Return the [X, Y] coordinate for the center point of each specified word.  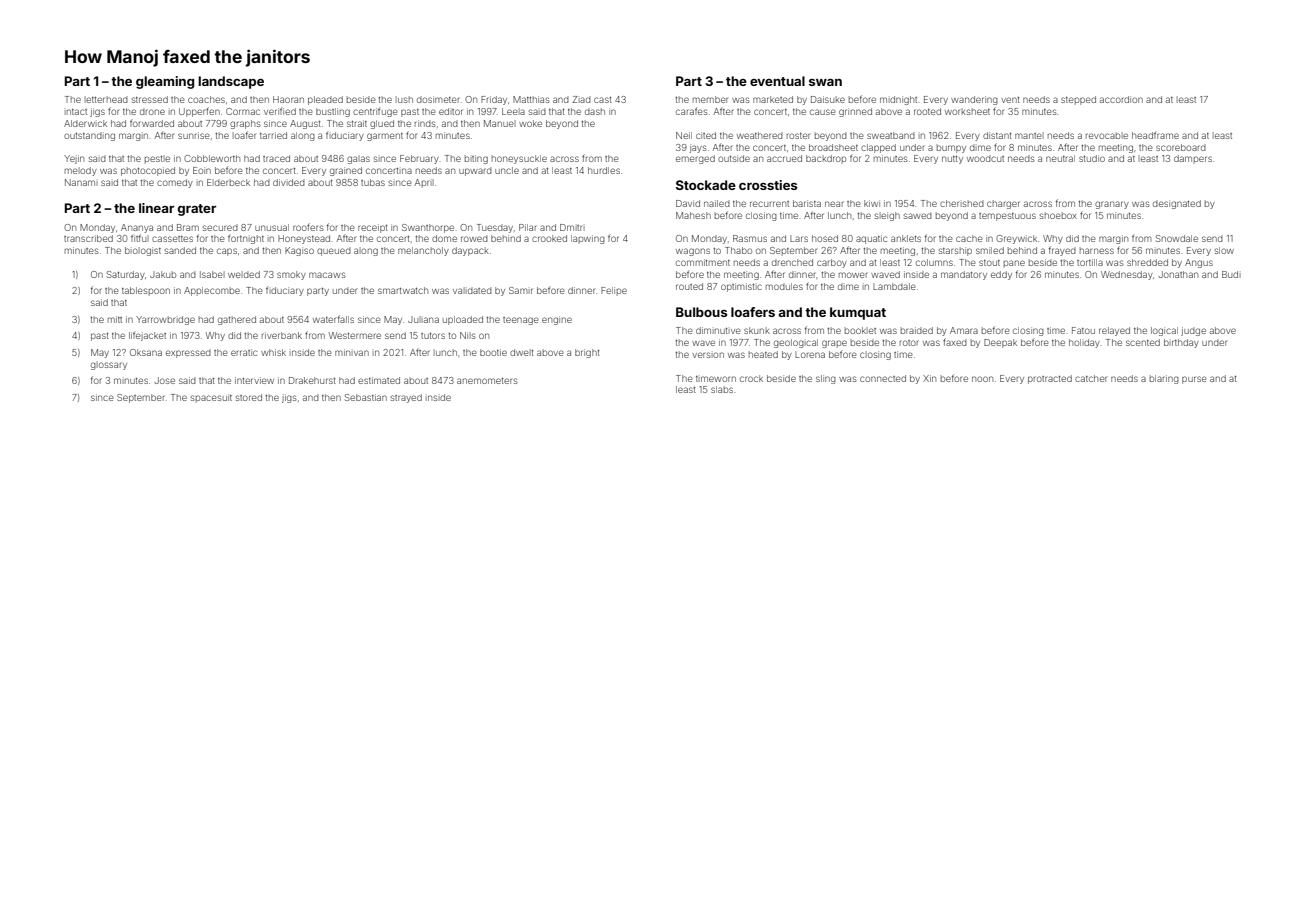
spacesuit [211, 398]
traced [276, 158]
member [710, 99]
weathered [760, 135]
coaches [206, 99]
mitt [115, 319]
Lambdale [894, 286]
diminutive [718, 330]
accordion [1121, 99]
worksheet [967, 111]
